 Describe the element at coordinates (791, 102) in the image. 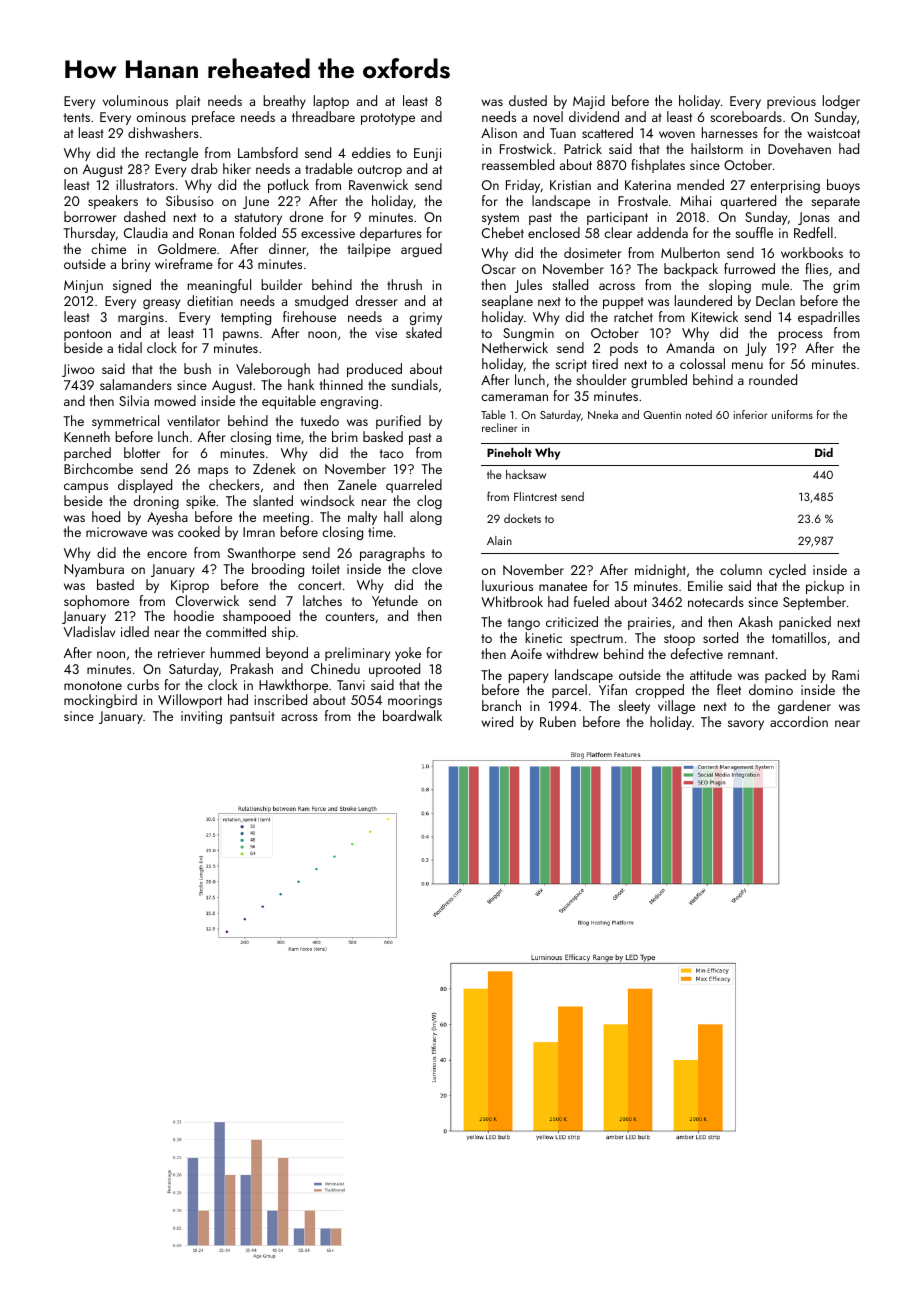

I see `previous` at that location.
